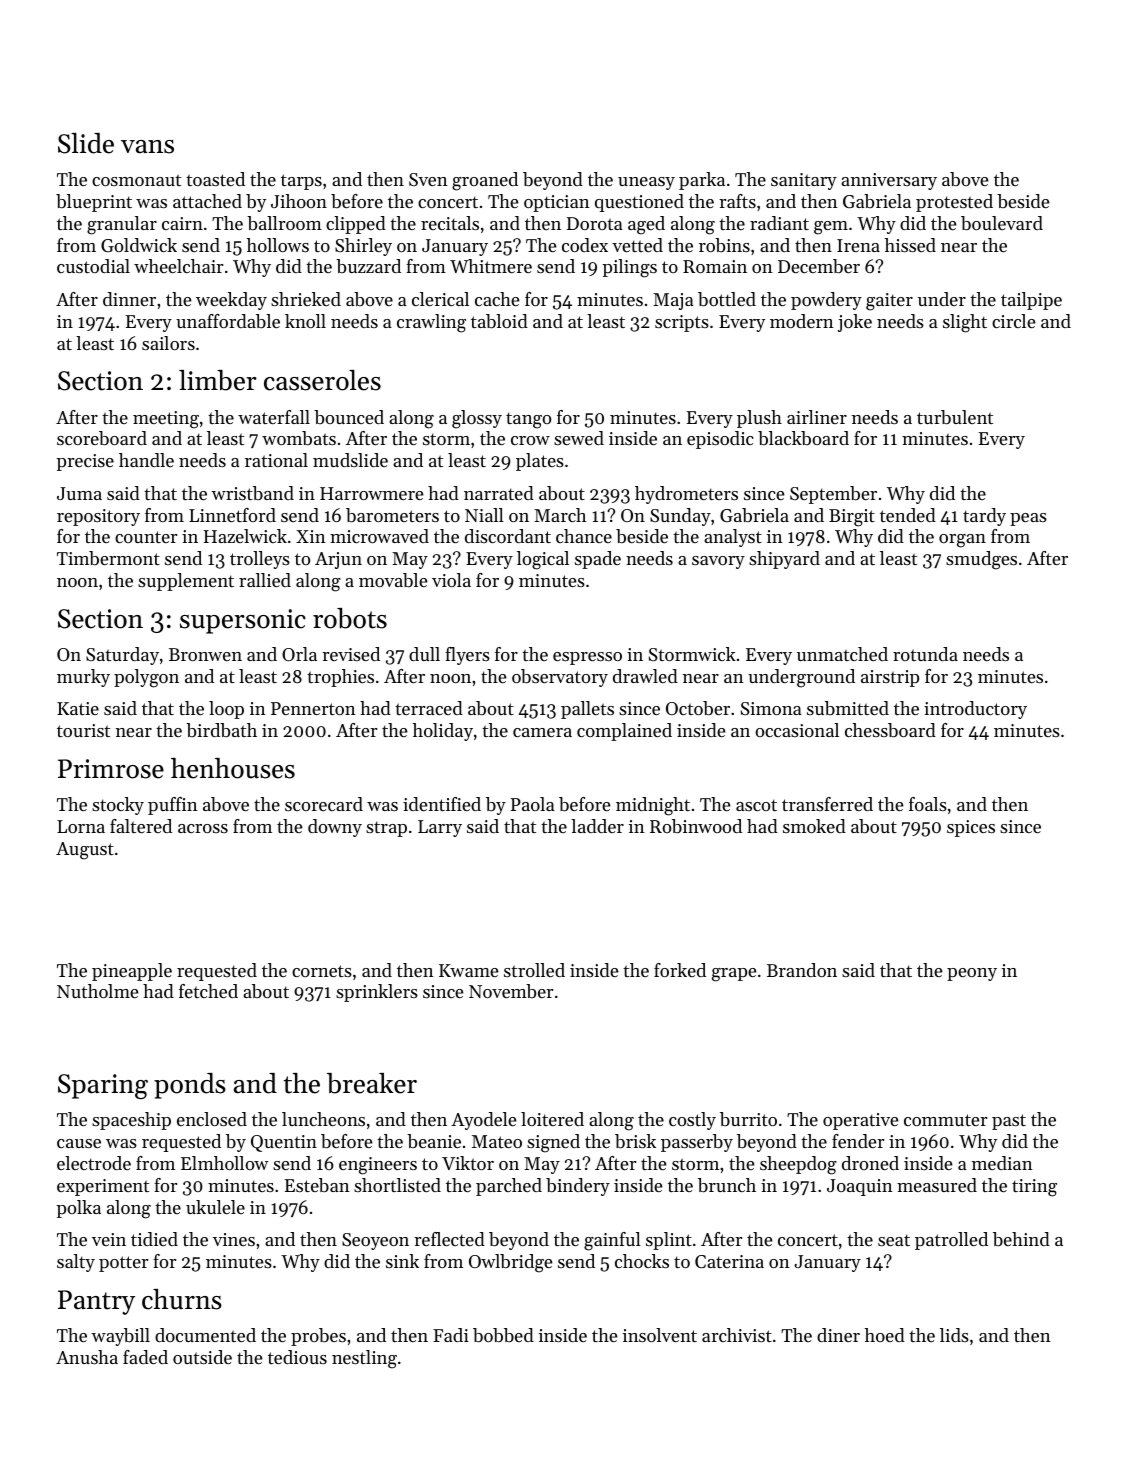  I want to click on commuter, so click(945, 1120).
